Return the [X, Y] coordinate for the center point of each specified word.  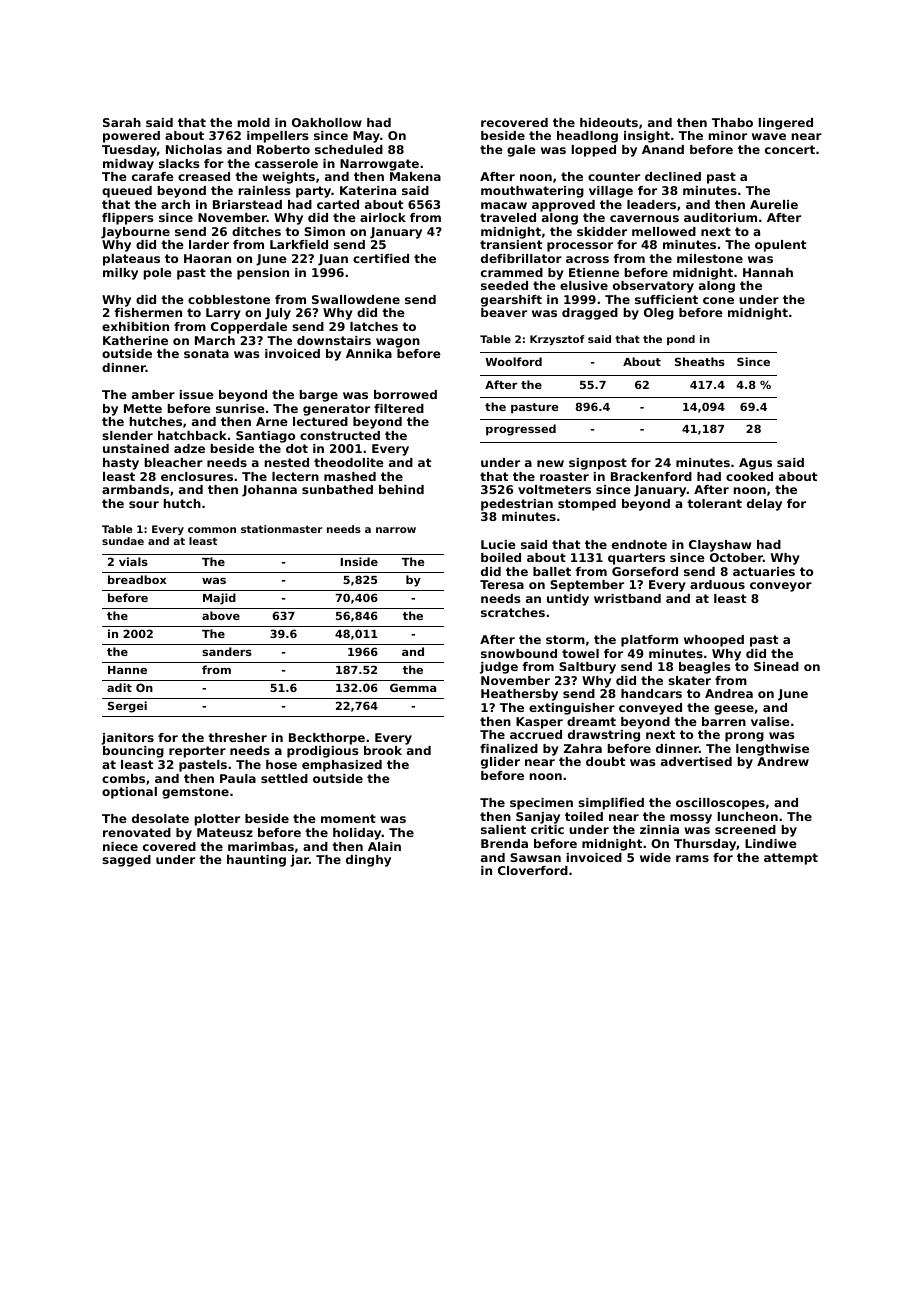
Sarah [122, 122]
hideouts [609, 122]
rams [692, 858]
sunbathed [337, 489]
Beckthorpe [327, 739]
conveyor [781, 587]
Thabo [732, 122]
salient [503, 829]
